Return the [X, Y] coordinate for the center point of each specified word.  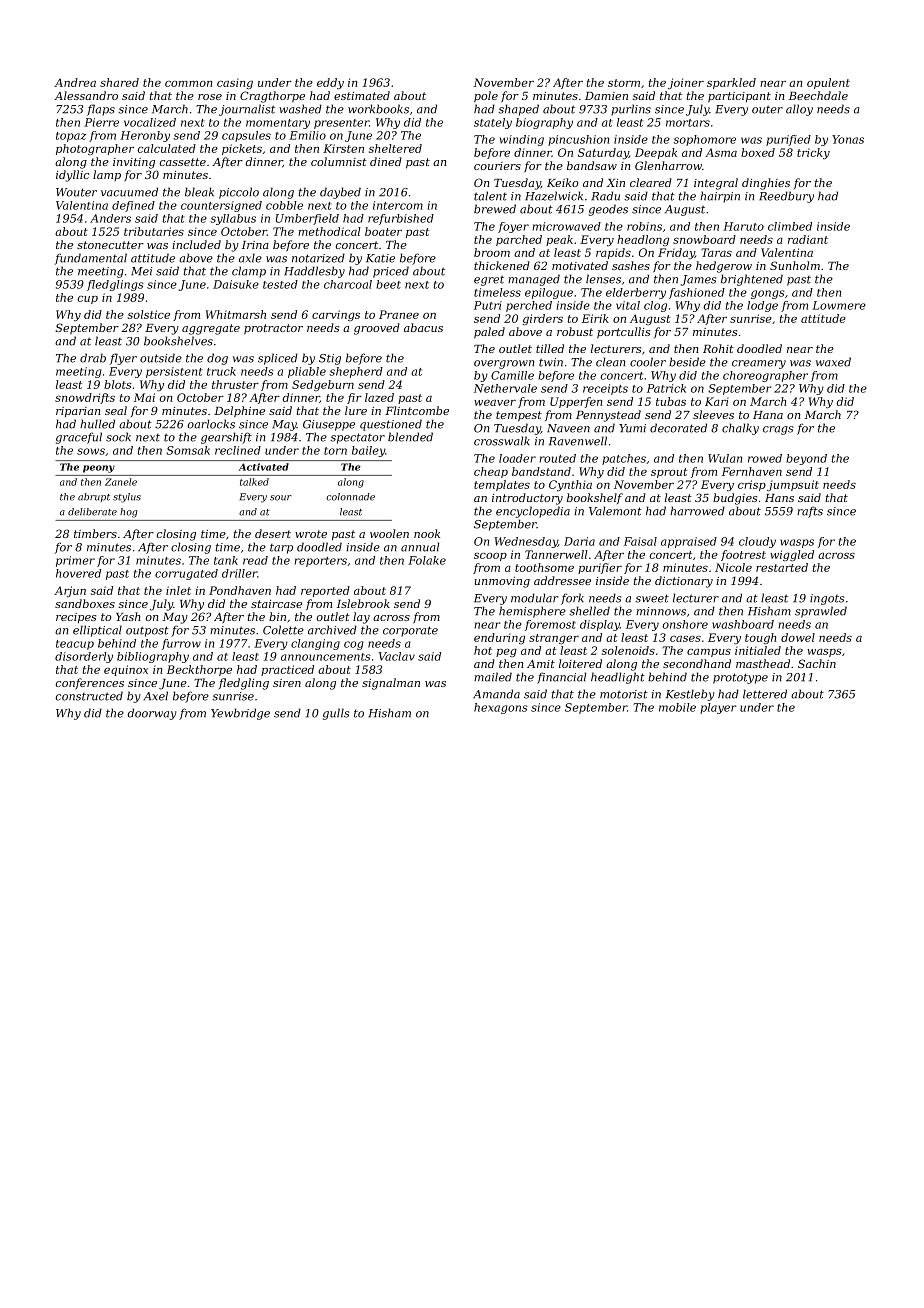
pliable [307, 372]
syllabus [233, 219]
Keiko [563, 182]
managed [534, 280]
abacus [423, 327]
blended [410, 437]
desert [273, 533]
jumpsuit [793, 485]
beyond [806, 459]
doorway [152, 714]
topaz [71, 137]
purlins [631, 110]
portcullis [623, 333]
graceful [79, 438]
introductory [527, 499]
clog [655, 306]
